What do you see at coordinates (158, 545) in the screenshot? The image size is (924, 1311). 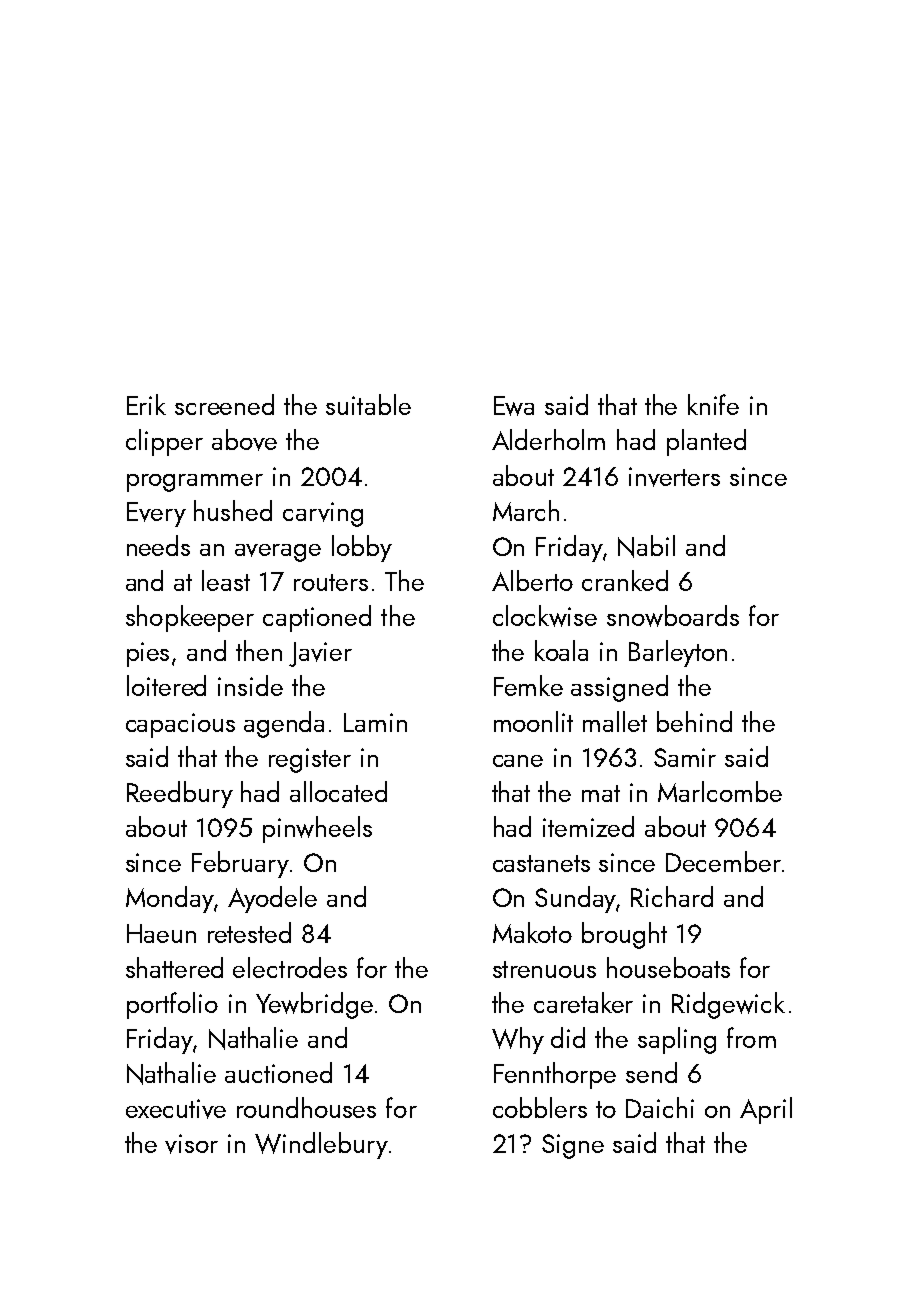 I see `needs` at bounding box center [158, 545].
